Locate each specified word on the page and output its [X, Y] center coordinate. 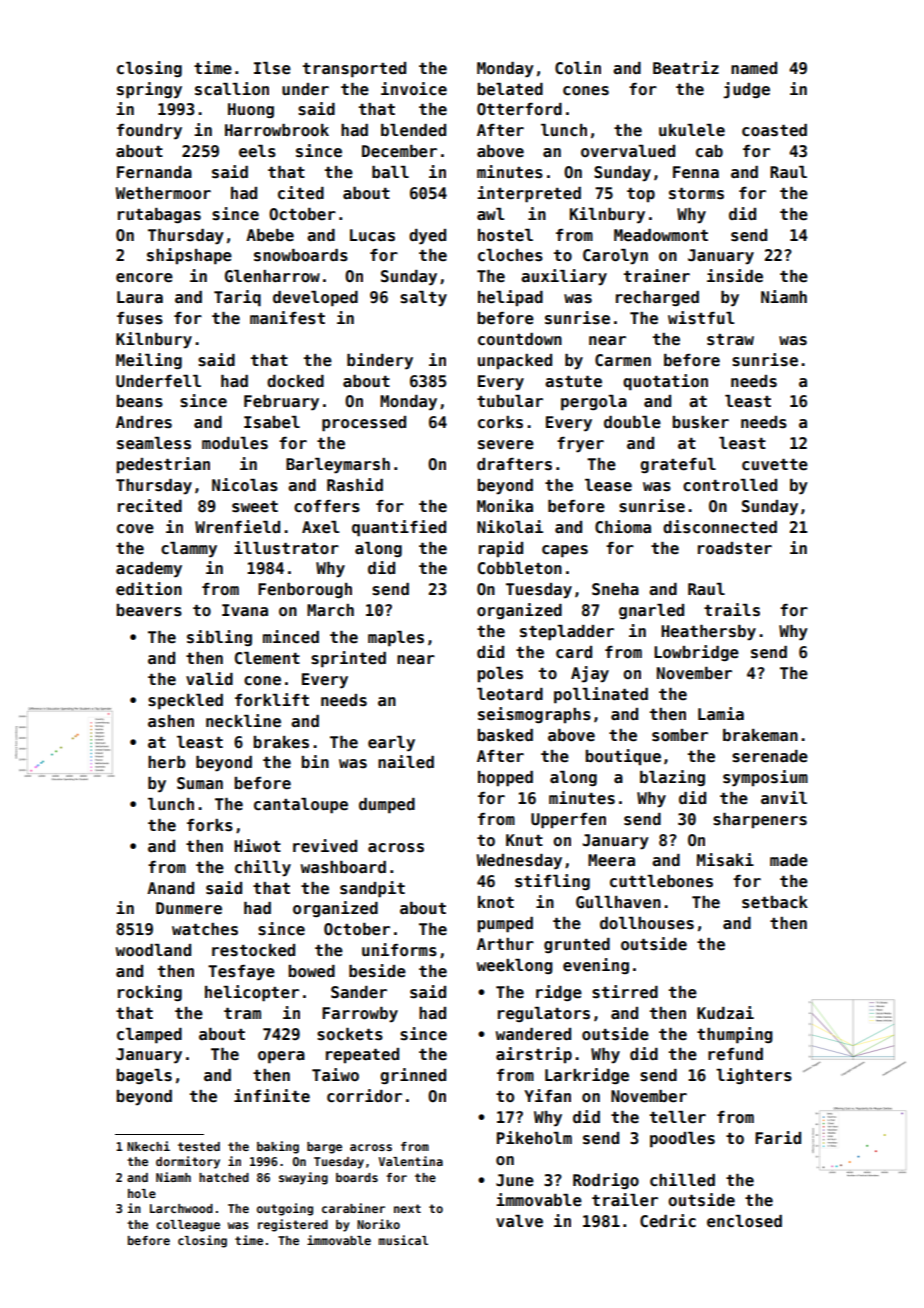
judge [746, 90]
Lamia [721, 713]
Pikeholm [534, 1138]
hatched [224, 1177]
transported [354, 70]
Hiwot [257, 845]
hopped [505, 779]
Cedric [668, 1221]
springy [149, 90]
